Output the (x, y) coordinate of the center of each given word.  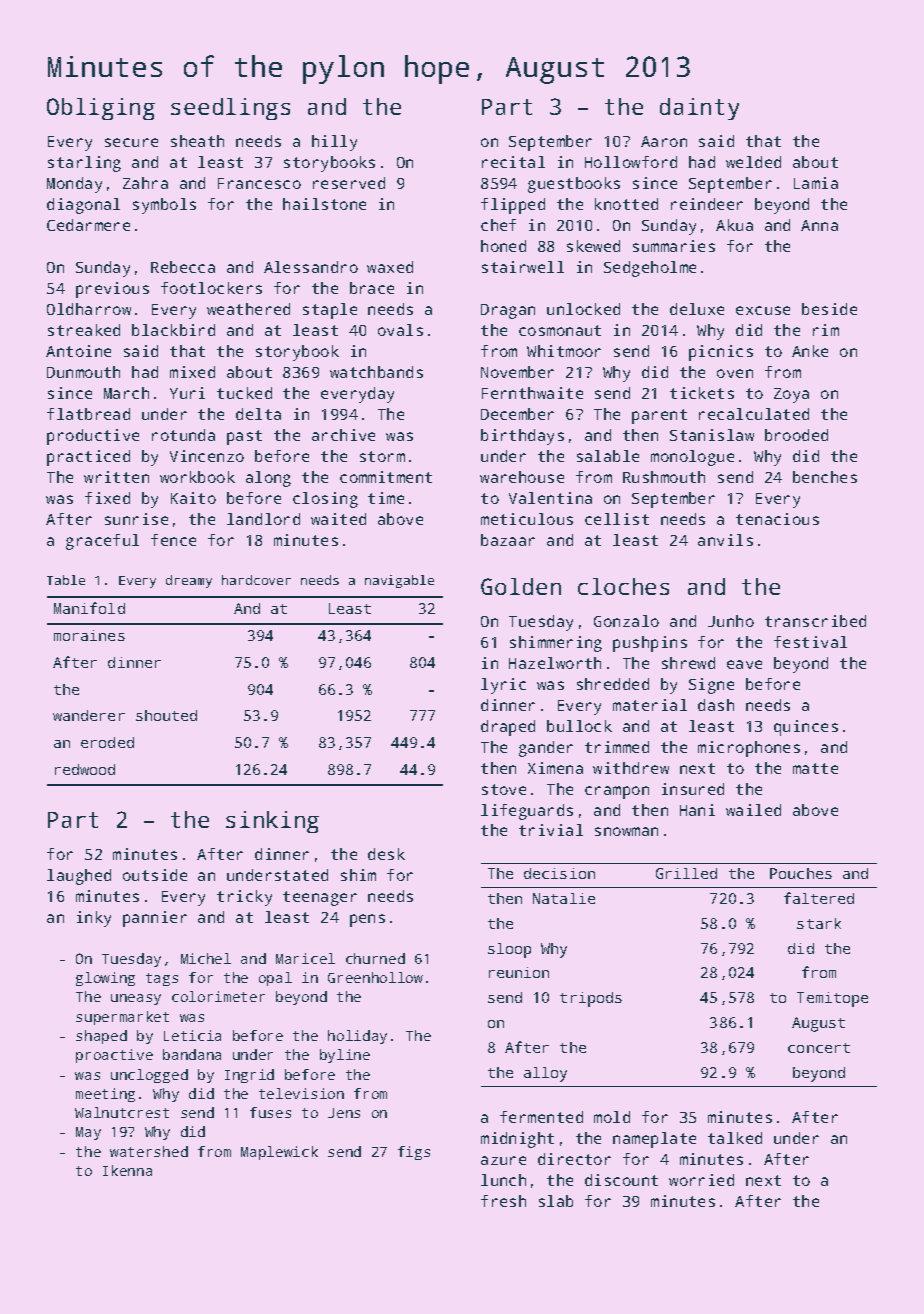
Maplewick (279, 1153)
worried (701, 1180)
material (650, 705)
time (386, 498)
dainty (699, 109)
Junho (731, 621)
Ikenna (127, 1170)
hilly (334, 143)
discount (621, 1180)
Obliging (101, 109)
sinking (272, 822)
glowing (105, 979)
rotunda (183, 435)
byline (345, 1056)
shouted (166, 715)
